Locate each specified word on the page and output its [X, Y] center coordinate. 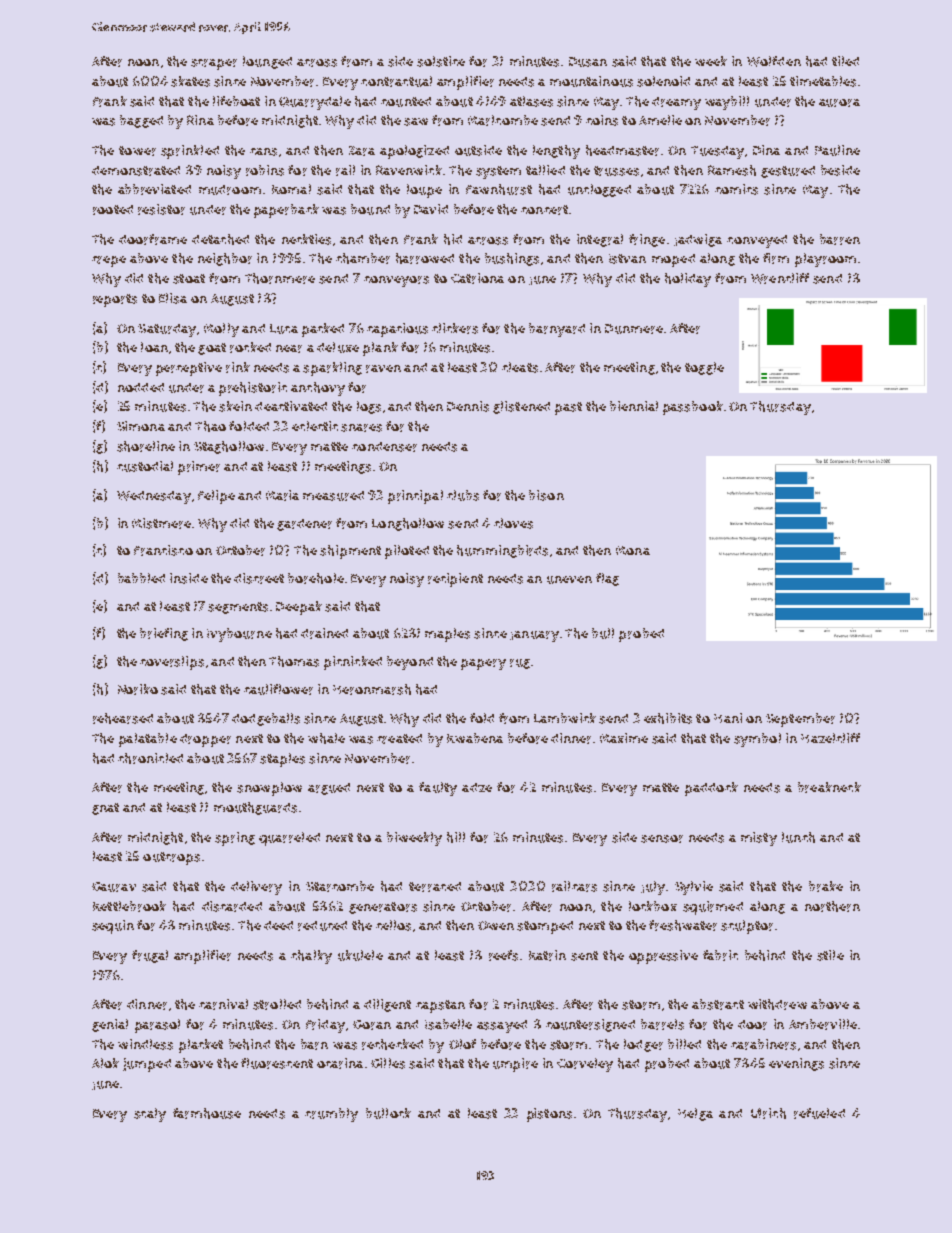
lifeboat [236, 101]
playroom [825, 260]
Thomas [294, 661]
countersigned [590, 1025]
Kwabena [475, 738]
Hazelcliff [830, 738]
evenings [796, 1064]
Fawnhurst [499, 189]
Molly [221, 330]
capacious [397, 330]
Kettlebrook [129, 906]
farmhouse [207, 1113]
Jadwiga [698, 240]
